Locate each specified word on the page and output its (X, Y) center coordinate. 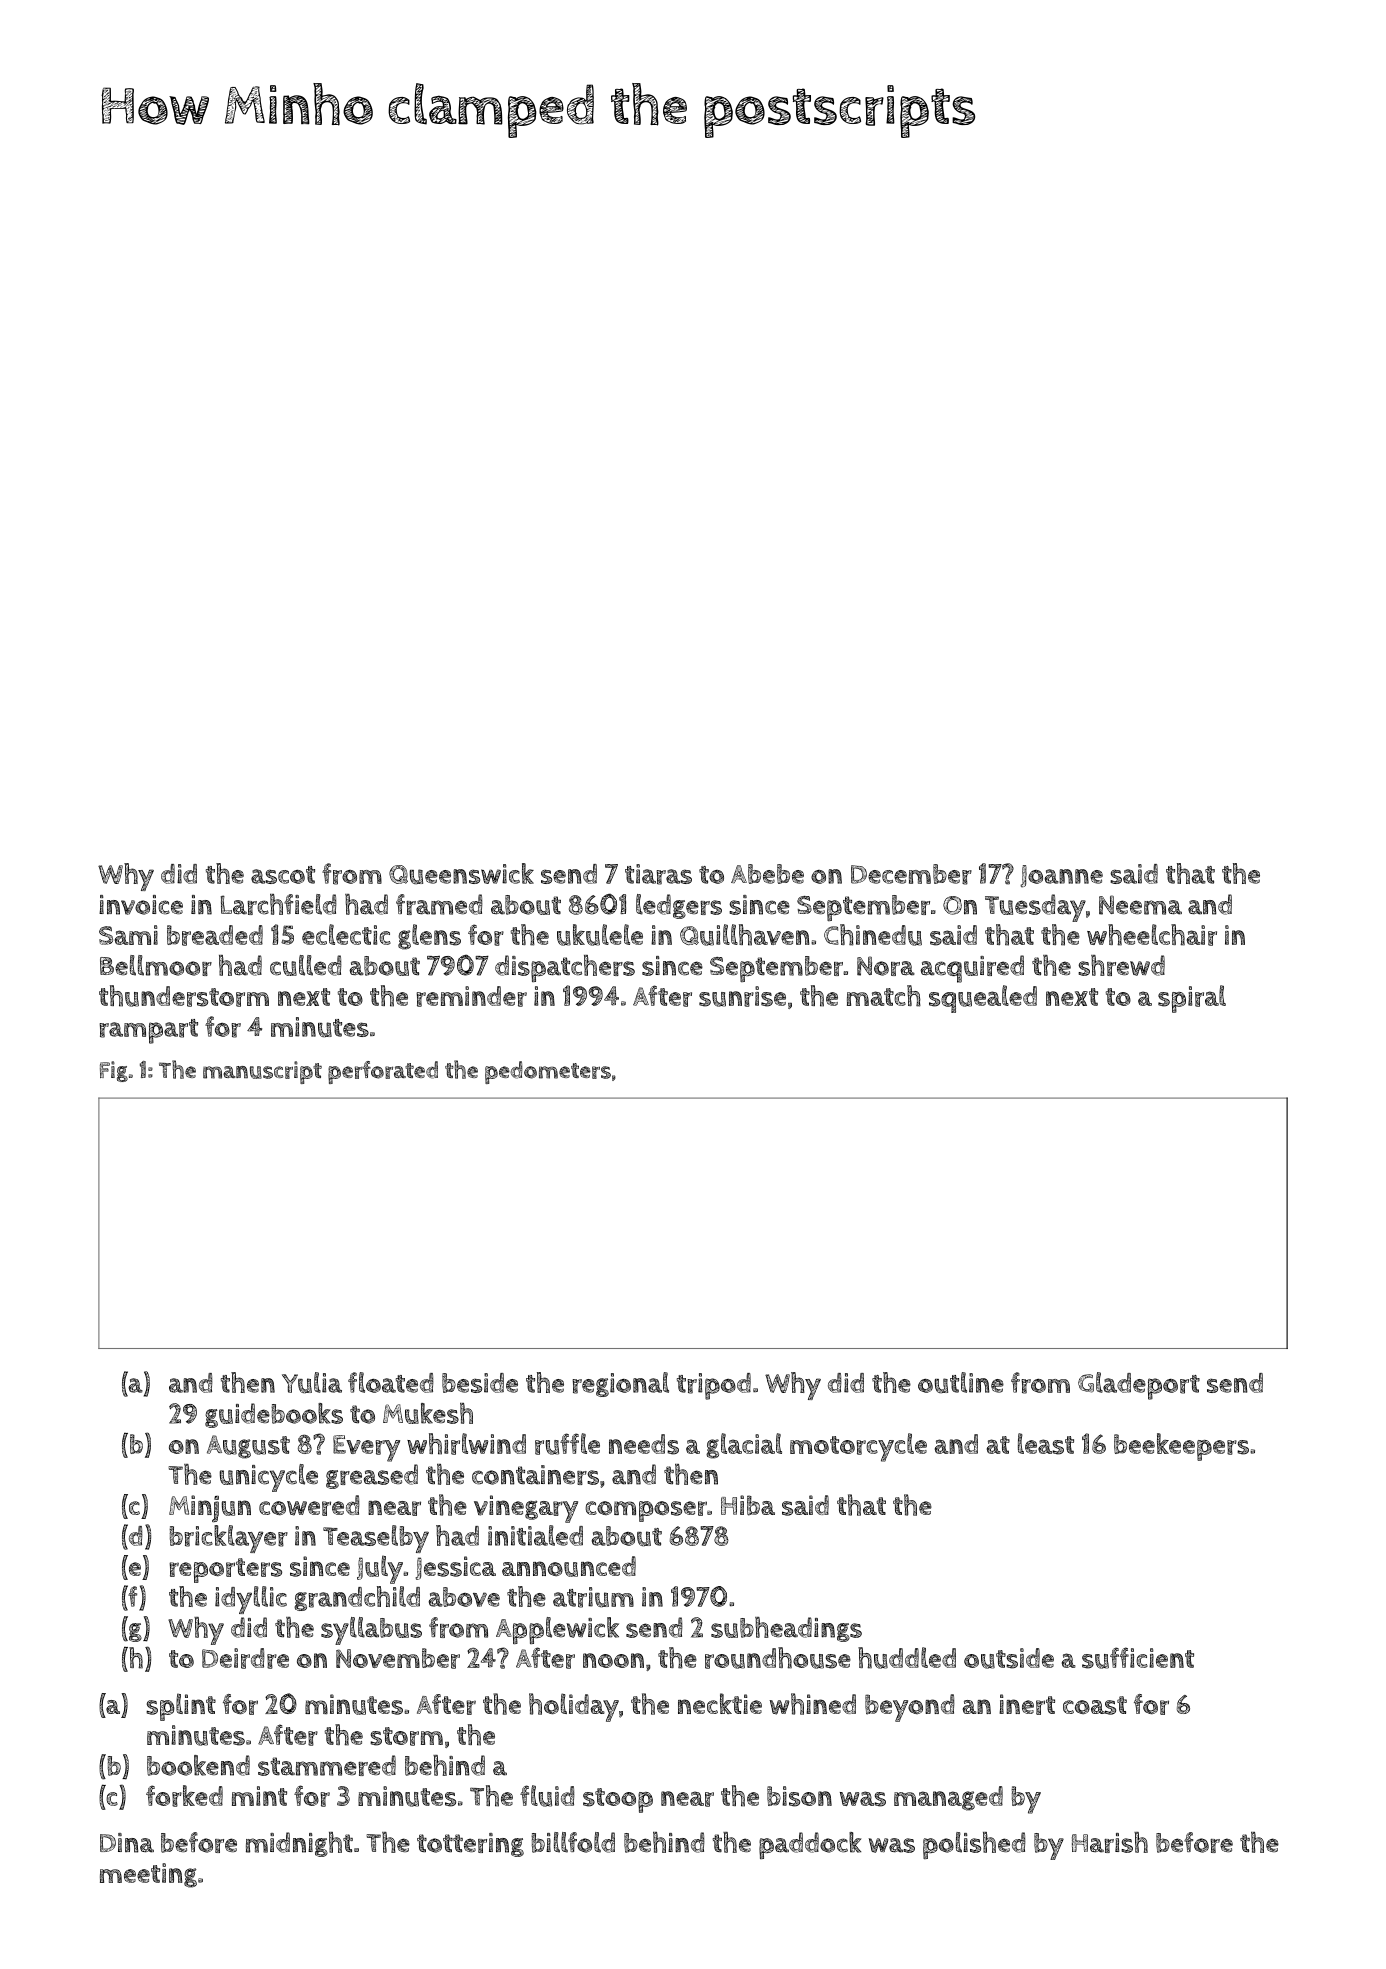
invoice (141, 905)
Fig (114, 1071)
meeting (148, 1875)
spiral (1192, 999)
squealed (983, 999)
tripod (714, 1386)
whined (812, 1704)
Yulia (312, 1383)
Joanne (1061, 876)
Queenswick (461, 874)
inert (1027, 1704)
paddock (810, 1845)
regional (620, 1384)
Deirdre (245, 1658)
